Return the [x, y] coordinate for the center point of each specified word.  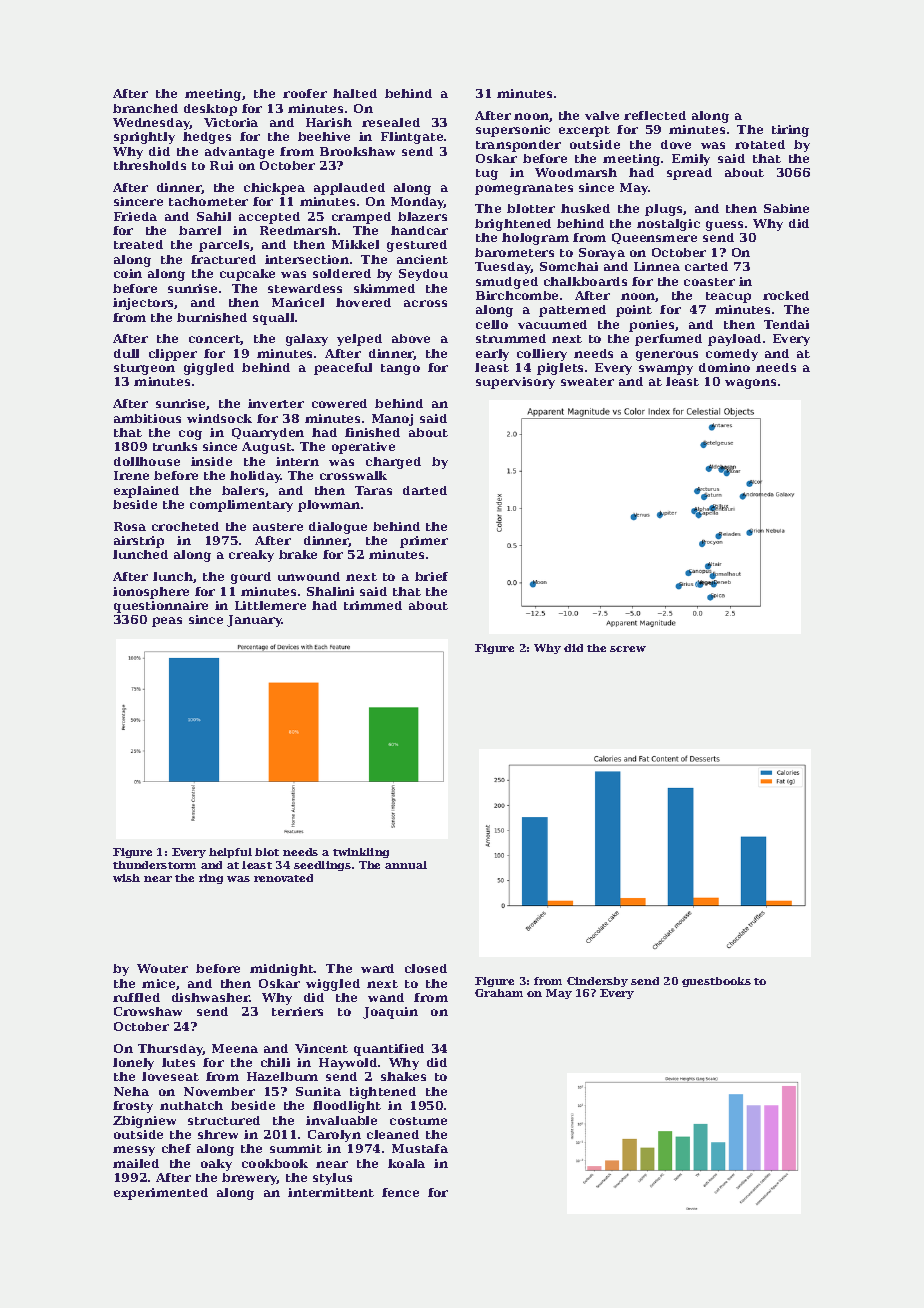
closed [426, 968]
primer [424, 542]
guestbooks [716, 982]
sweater [587, 382]
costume [418, 1121]
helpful [230, 853]
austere [278, 527]
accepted [269, 218]
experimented [161, 1194]
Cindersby [597, 982]
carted [706, 266]
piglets [560, 369]
